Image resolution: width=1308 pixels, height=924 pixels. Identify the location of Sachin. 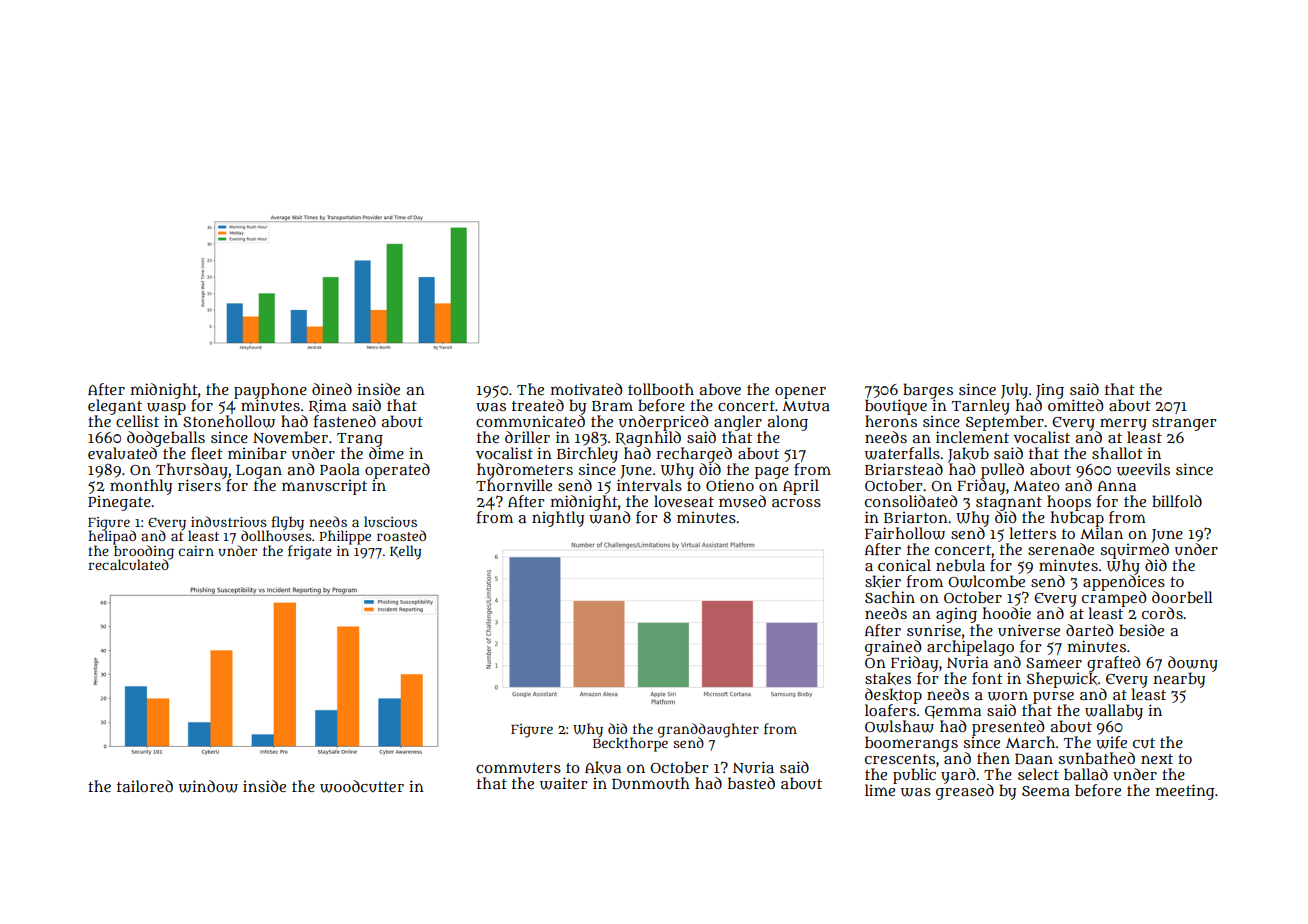
(890, 597).
